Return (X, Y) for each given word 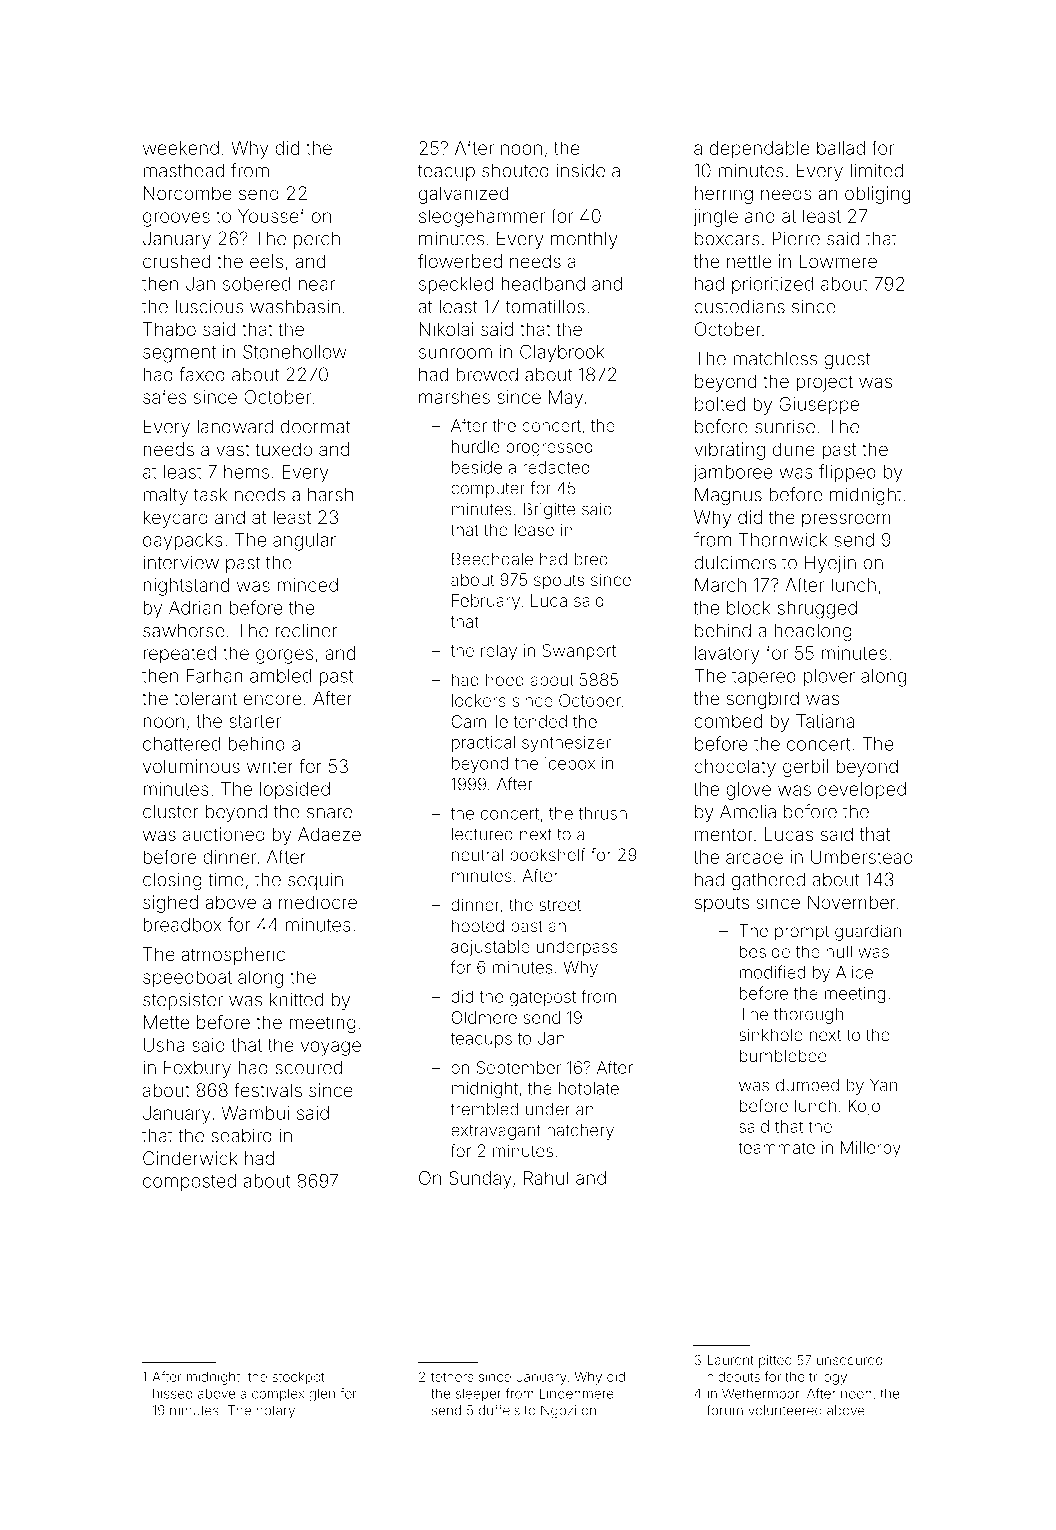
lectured (482, 834)
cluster (171, 811)
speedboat (187, 979)
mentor (724, 834)
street (560, 905)
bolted (720, 404)
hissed (172, 1393)
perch (317, 240)
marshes (454, 397)
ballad (841, 148)
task (210, 494)
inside (581, 170)
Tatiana (825, 721)
